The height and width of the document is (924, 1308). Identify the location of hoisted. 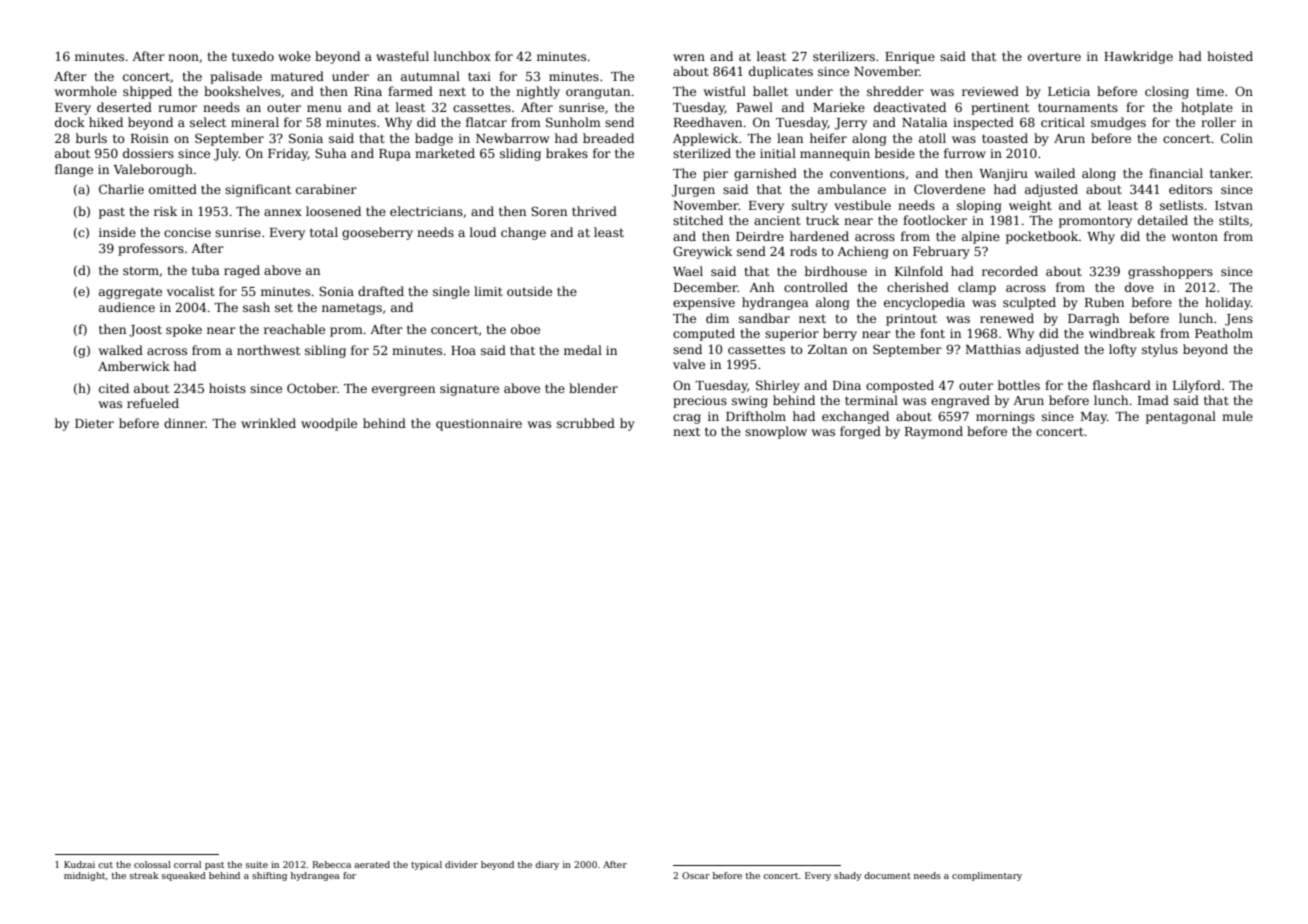
(1230, 56).
